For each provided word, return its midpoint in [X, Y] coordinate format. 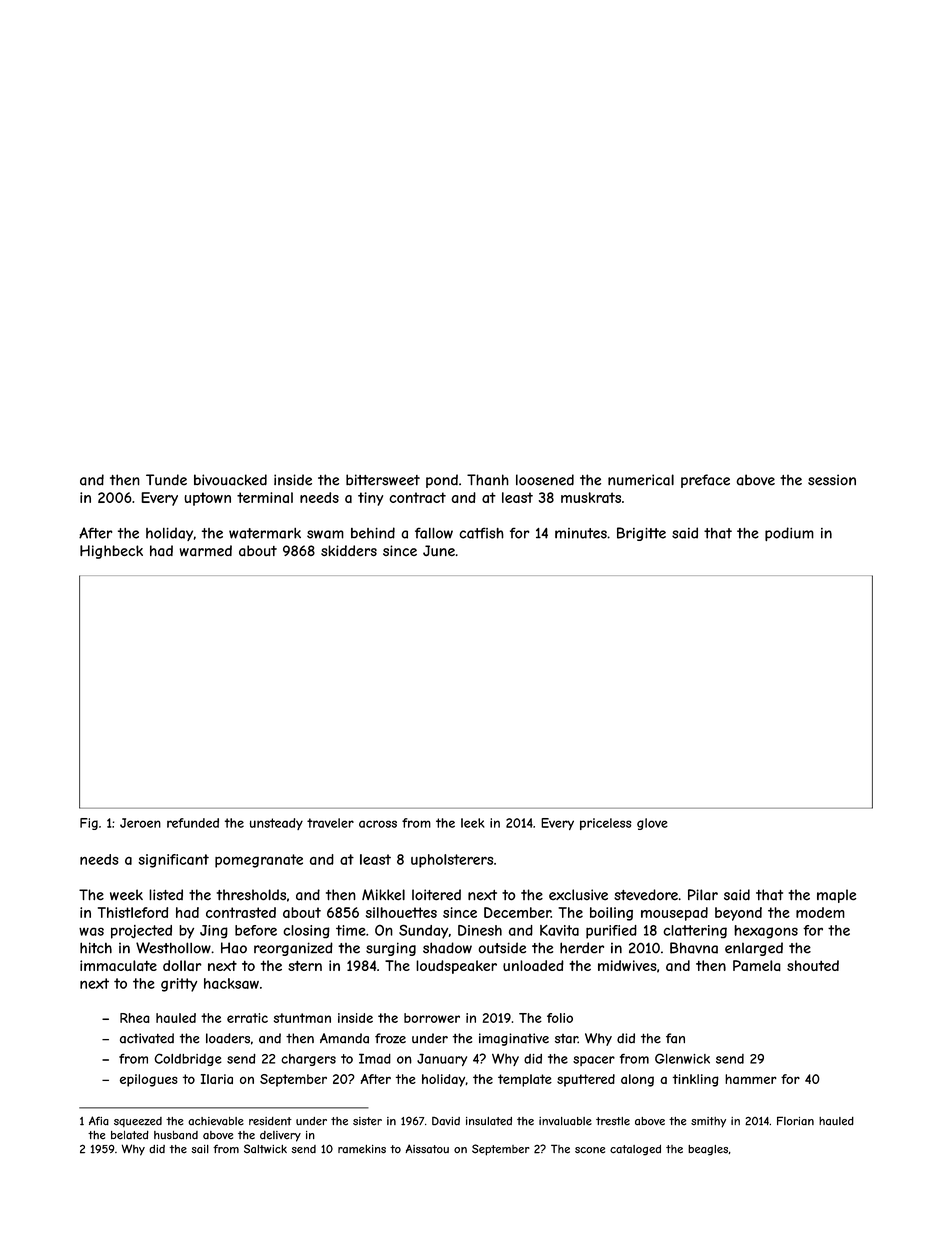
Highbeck [111, 552]
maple [836, 896]
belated [130, 1135]
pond [442, 481]
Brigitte [641, 534]
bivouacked [230, 480]
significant [173, 861]
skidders [349, 550]
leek [473, 823]
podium [789, 534]
